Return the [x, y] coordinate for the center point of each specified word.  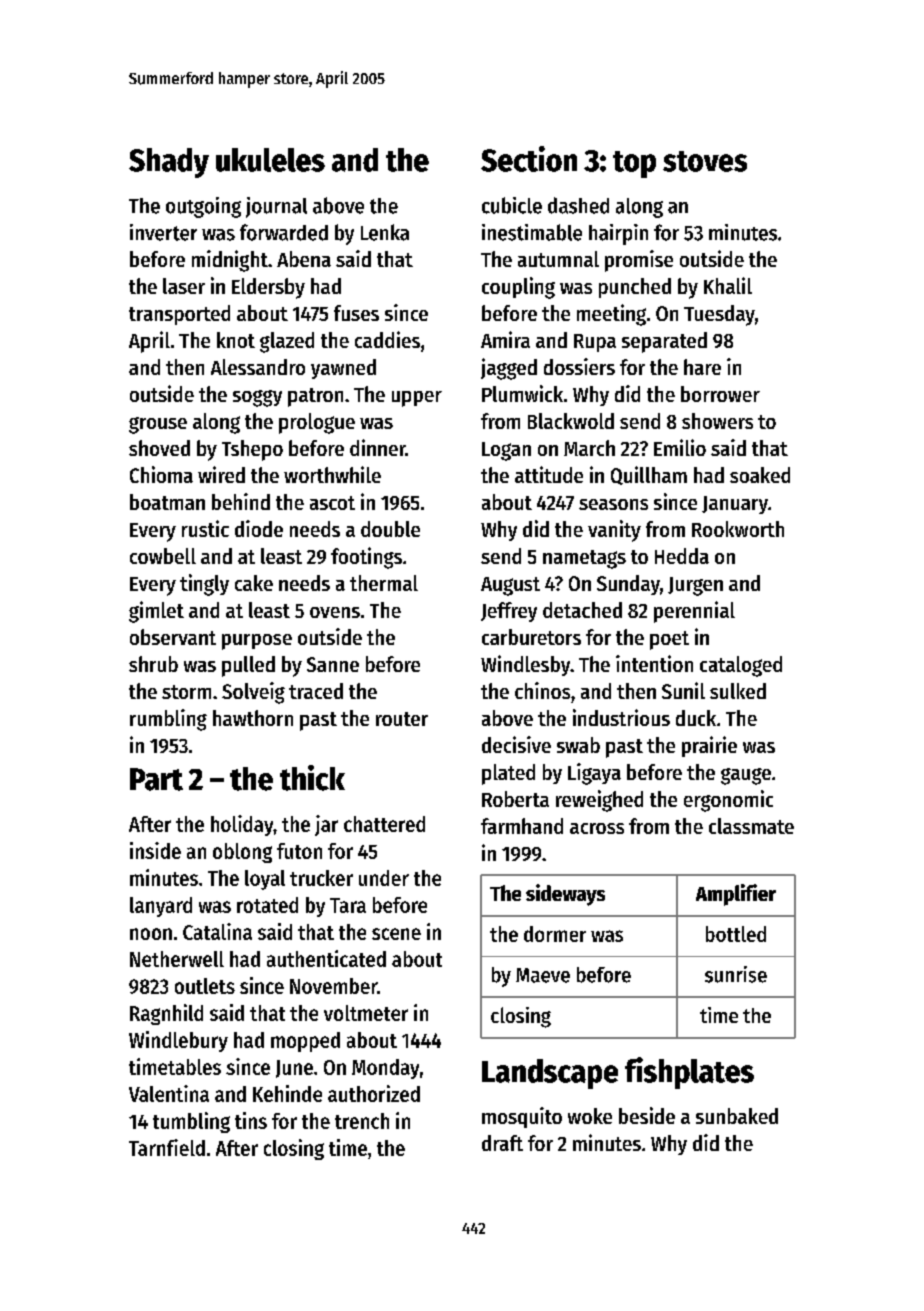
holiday [242, 825]
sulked [738, 691]
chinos [542, 690]
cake [254, 583]
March [589, 448]
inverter [163, 232]
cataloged [741, 666]
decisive [516, 744]
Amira [505, 339]
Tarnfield [167, 1147]
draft [502, 1143]
